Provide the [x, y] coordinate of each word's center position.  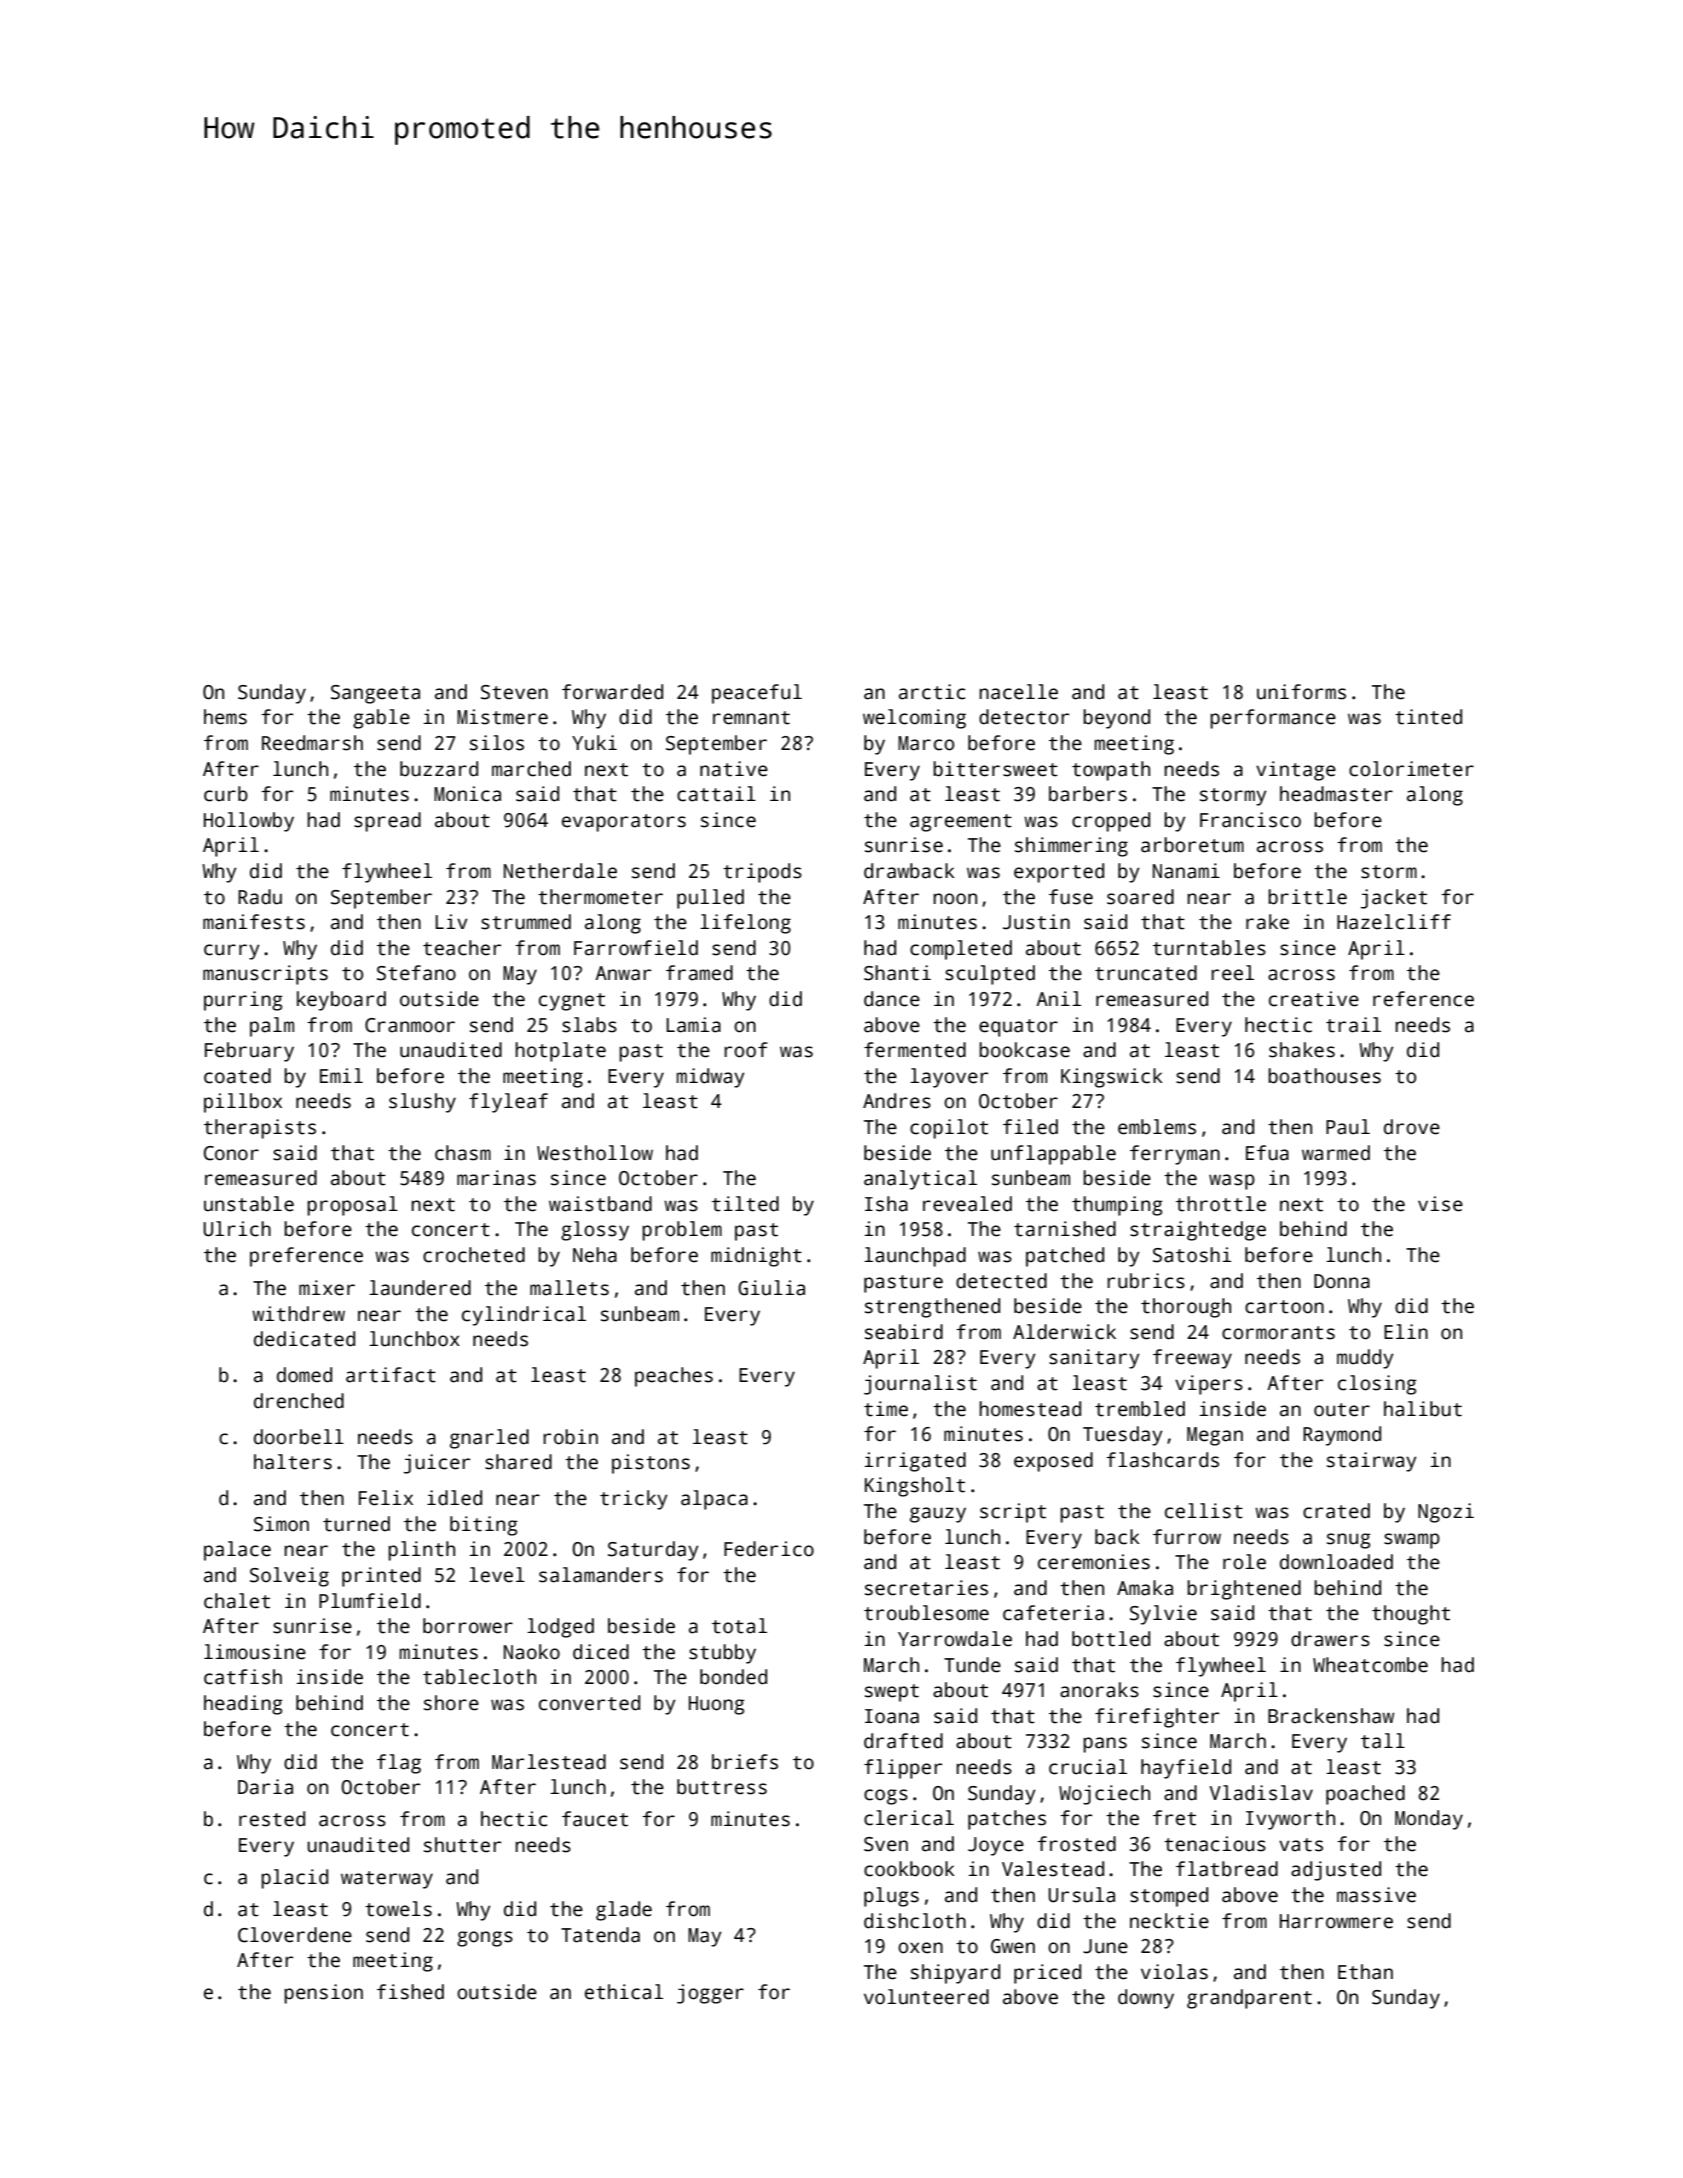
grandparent [1249, 1999]
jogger [710, 1994]
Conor [231, 1153]
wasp [1232, 1182]
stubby [722, 1654]
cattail [716, 794]
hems [225, 717]
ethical [624, 1992]
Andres [897, 1101]
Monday [1429, 1820]
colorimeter [1411, 769]
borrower [468, 1626]
